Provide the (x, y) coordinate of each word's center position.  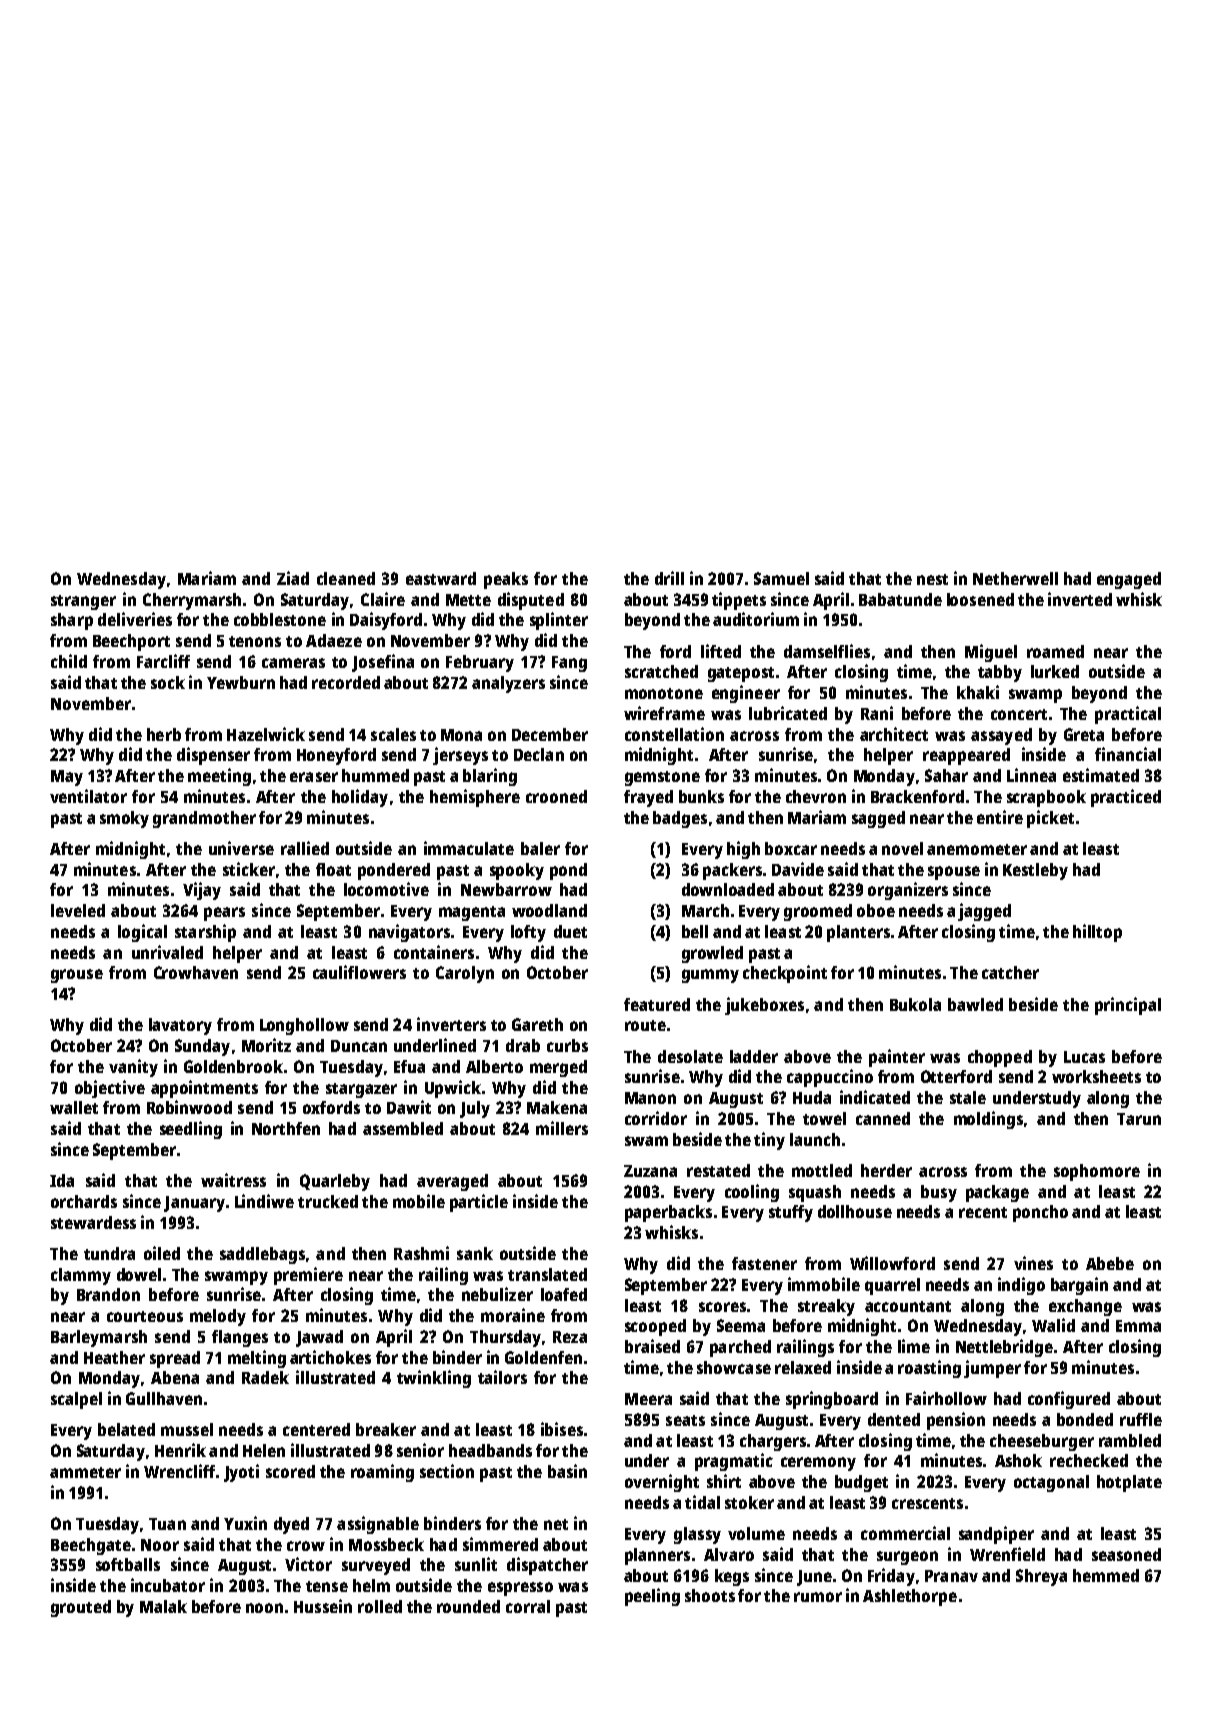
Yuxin (245, 1523)
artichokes (330, 1357)
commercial (905, 1533)
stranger (83, 602)
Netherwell (1015, 578)
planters (858, 933)
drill (669, 578)
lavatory (180, 1026)
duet (570, 931)
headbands (490, 1450)
